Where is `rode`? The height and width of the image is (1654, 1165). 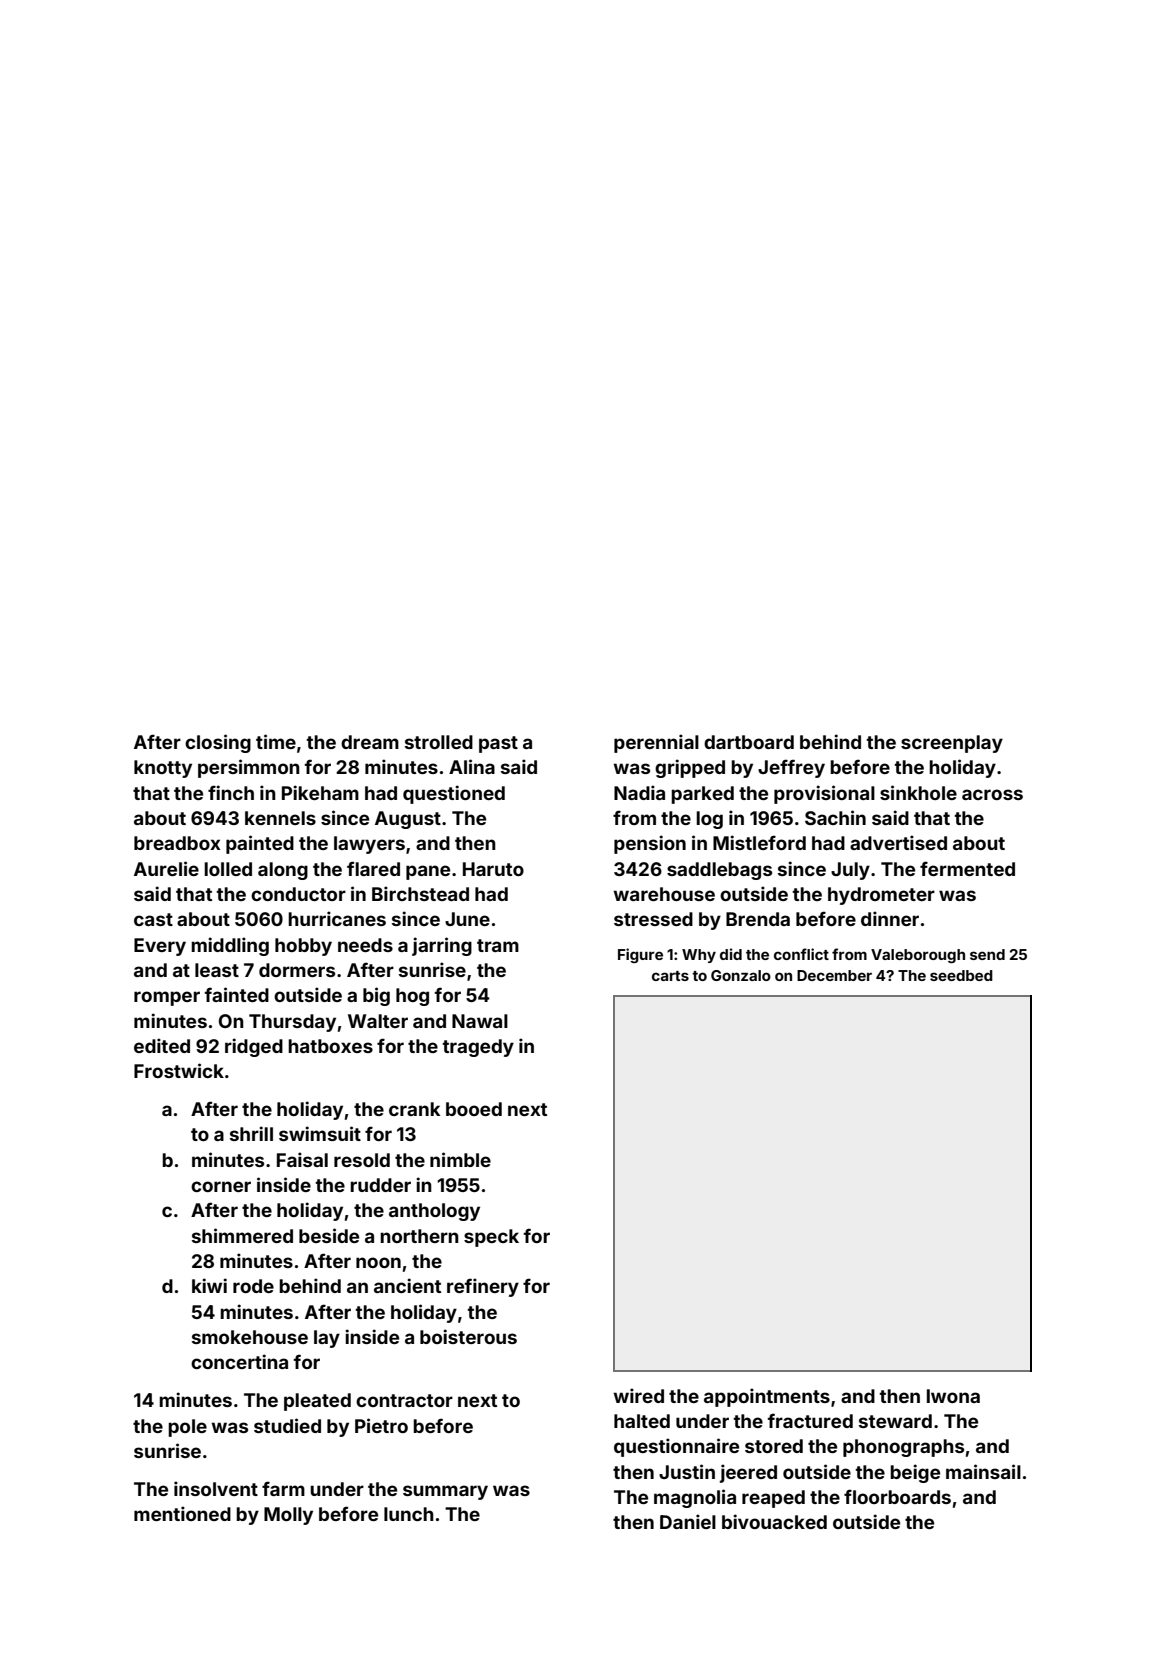 rode is located at coordinates (253, 1286).
